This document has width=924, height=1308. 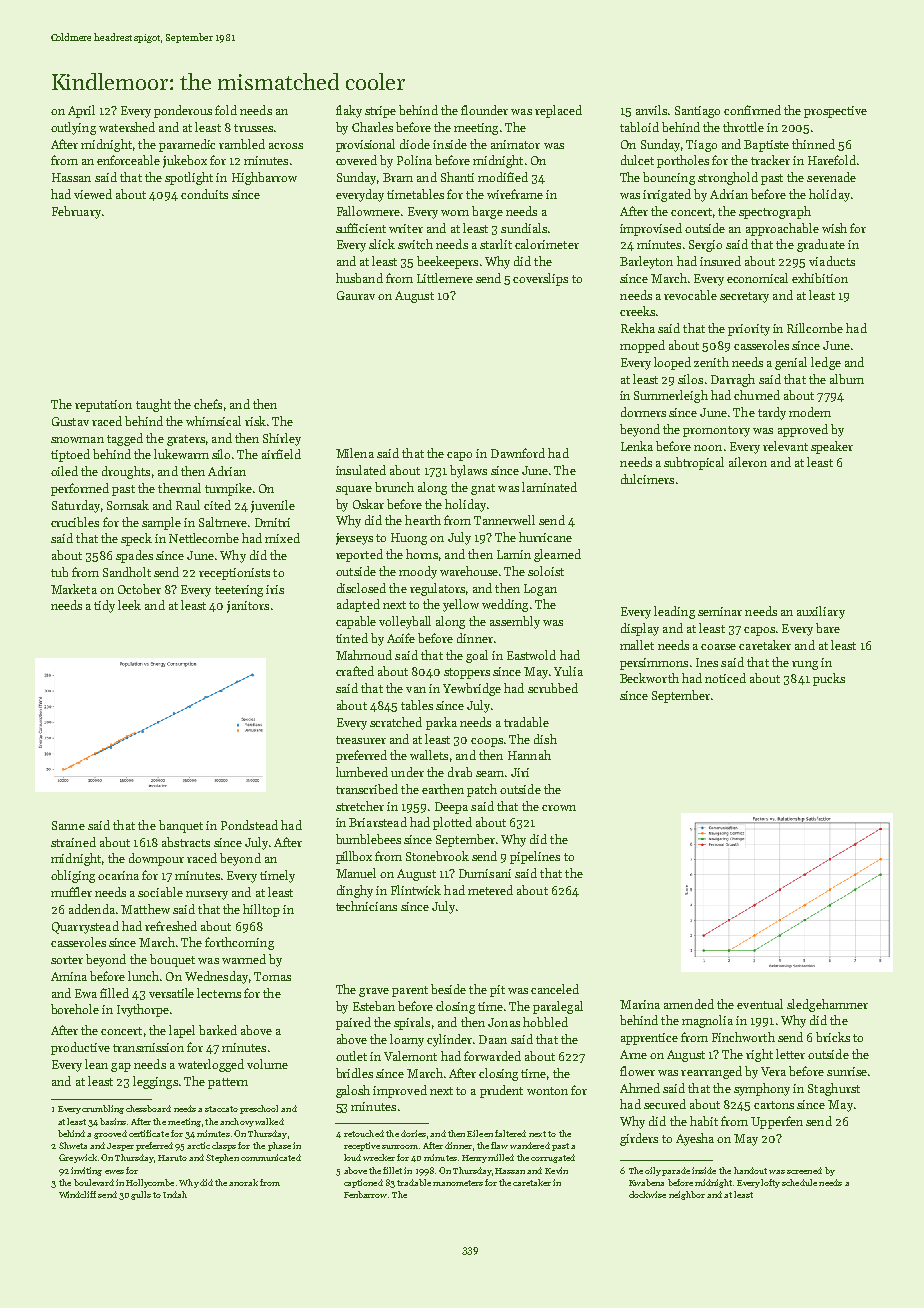 I want to click on trusses, so click(x=253, y=128).
